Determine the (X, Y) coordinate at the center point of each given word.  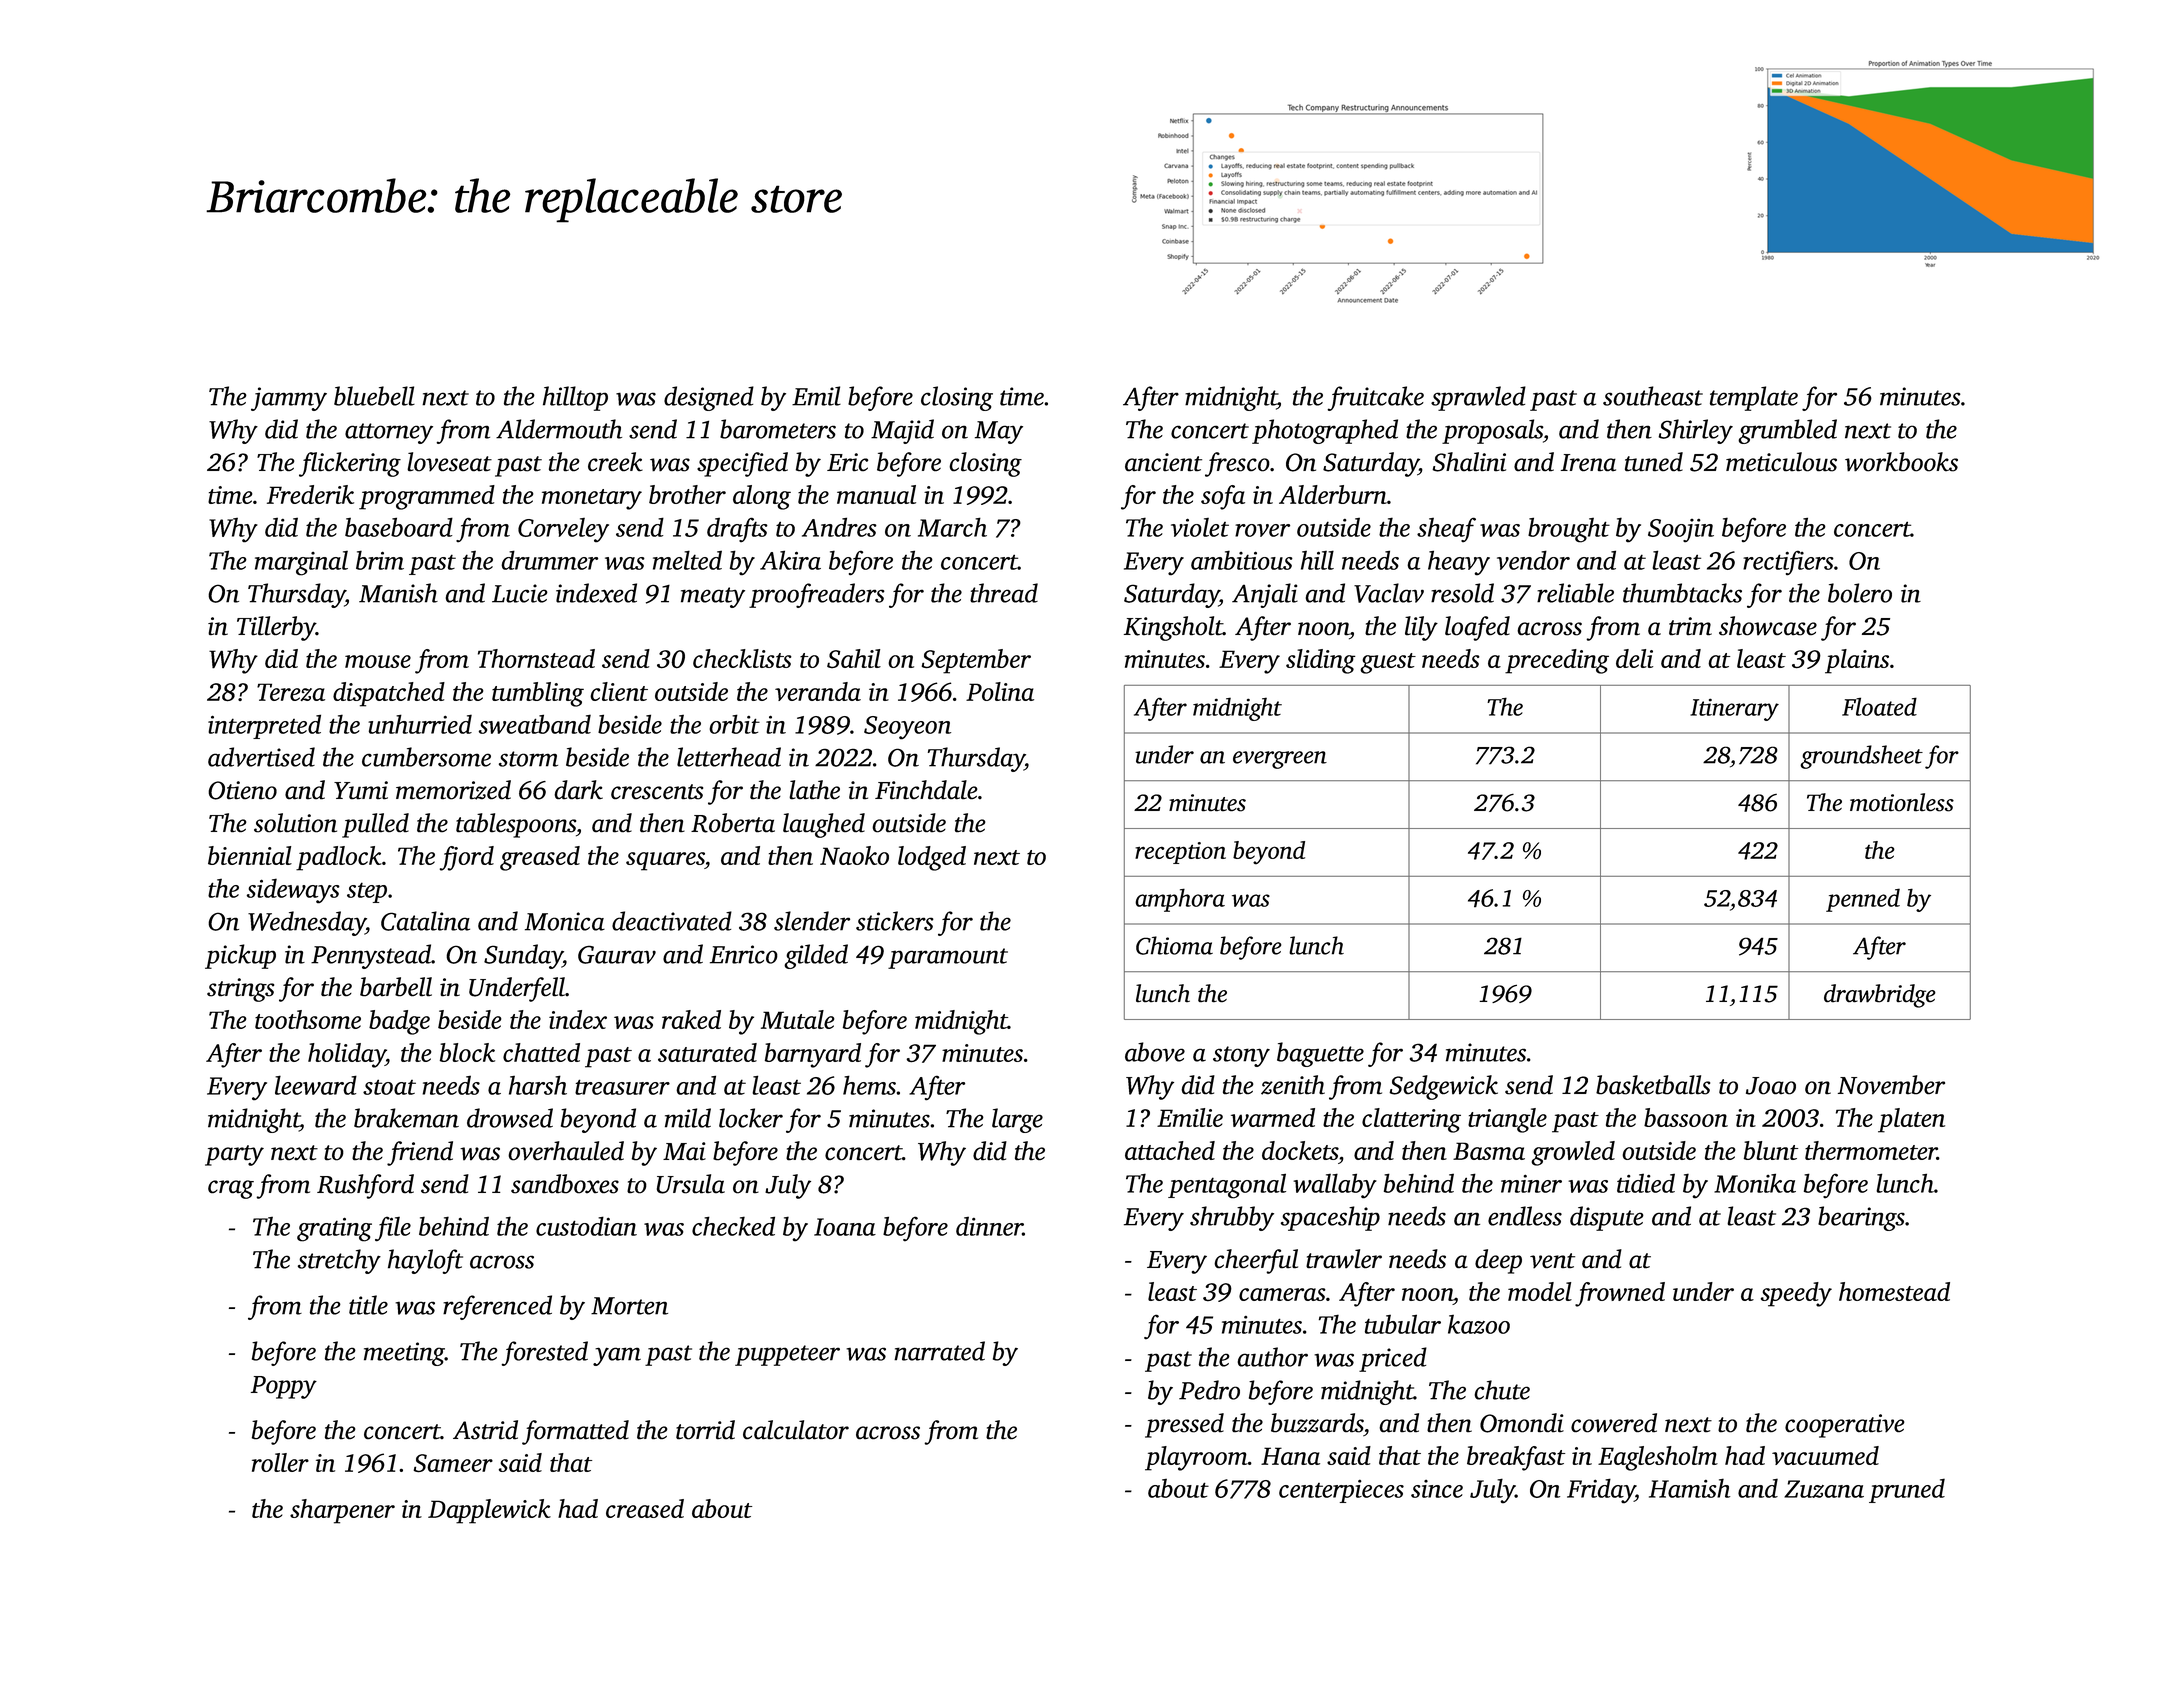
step (367, 892)
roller (280, 1462)
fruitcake (1375, 398)
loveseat (449, 462)
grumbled (1787, 431)
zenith (1293, 1085)
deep (1498, 1261)
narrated (939, 1351)
